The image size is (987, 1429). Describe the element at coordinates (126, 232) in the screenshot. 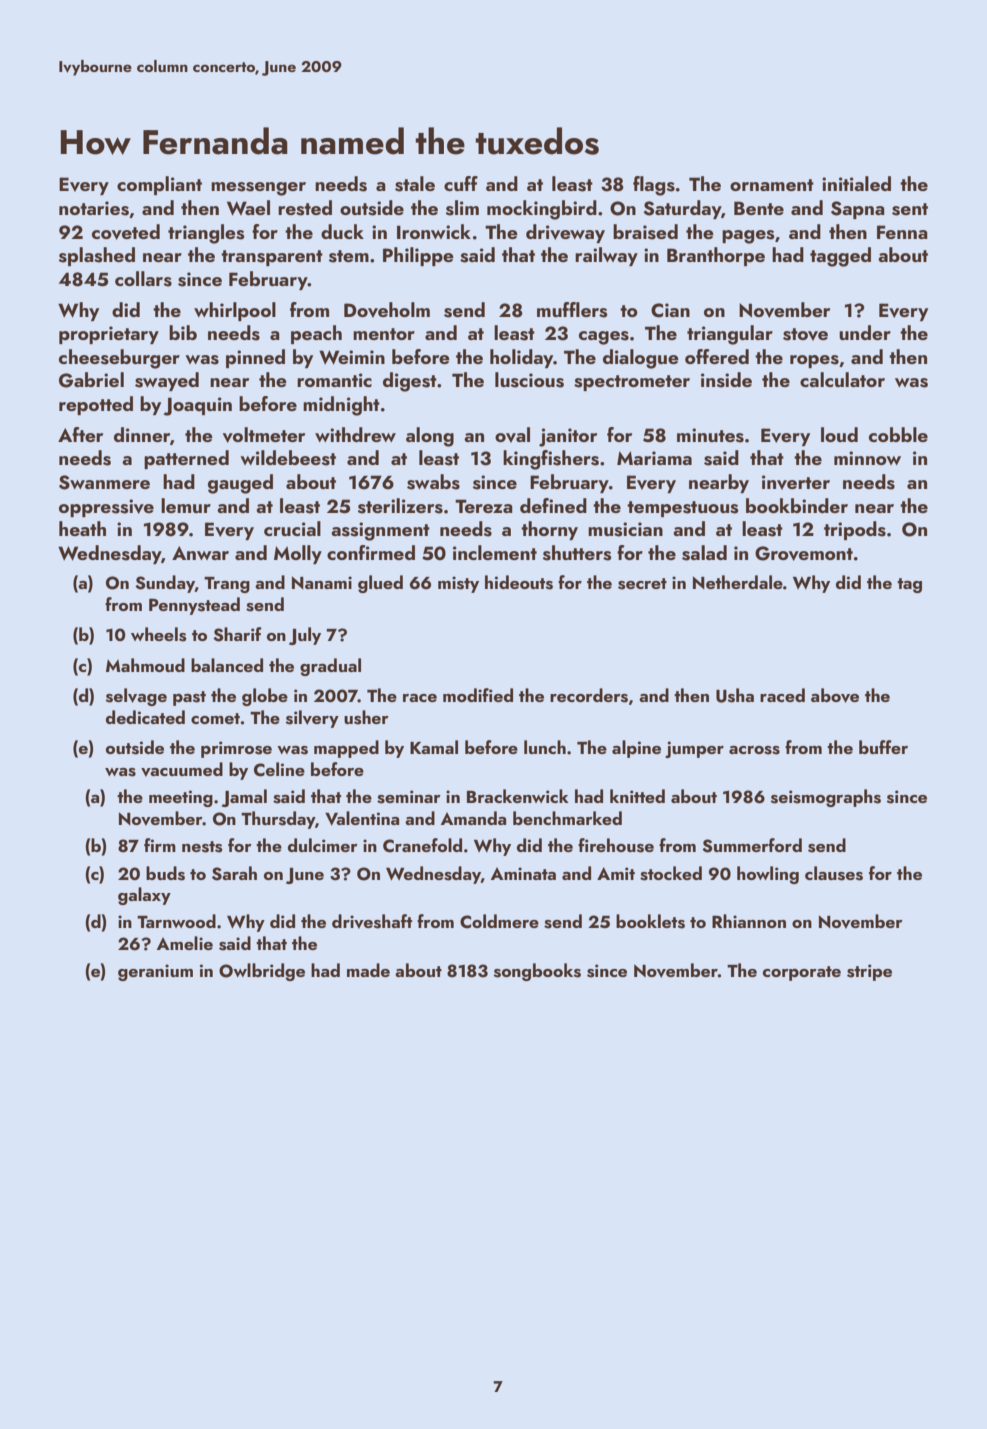

I see `coveted` at that location.
